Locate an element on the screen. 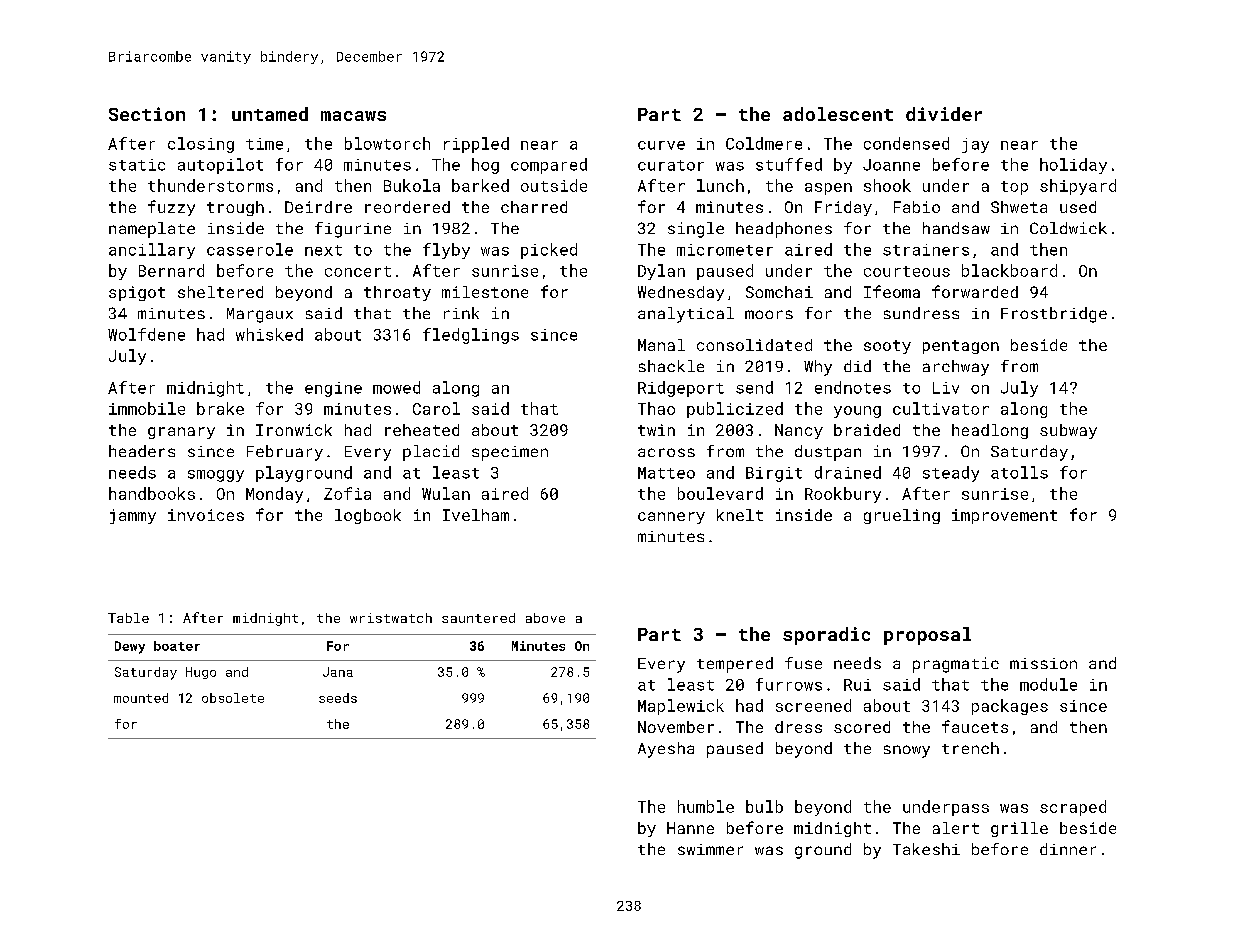 Image resolution: width=1233 pixels, height=952 pixels. atolls is located at coordinates (1019, 472).
